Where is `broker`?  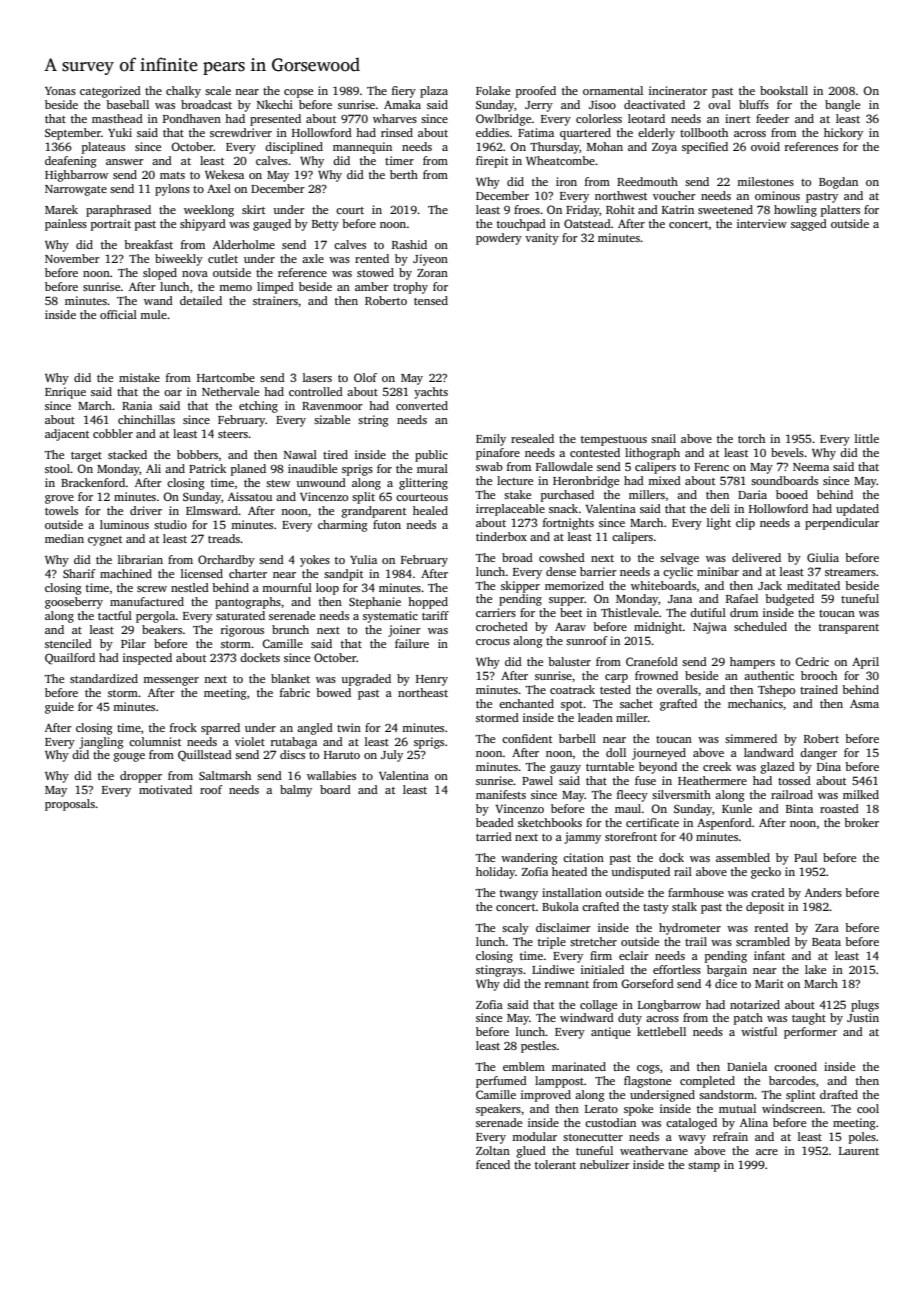
broker is located at coordinates (861, 822).
